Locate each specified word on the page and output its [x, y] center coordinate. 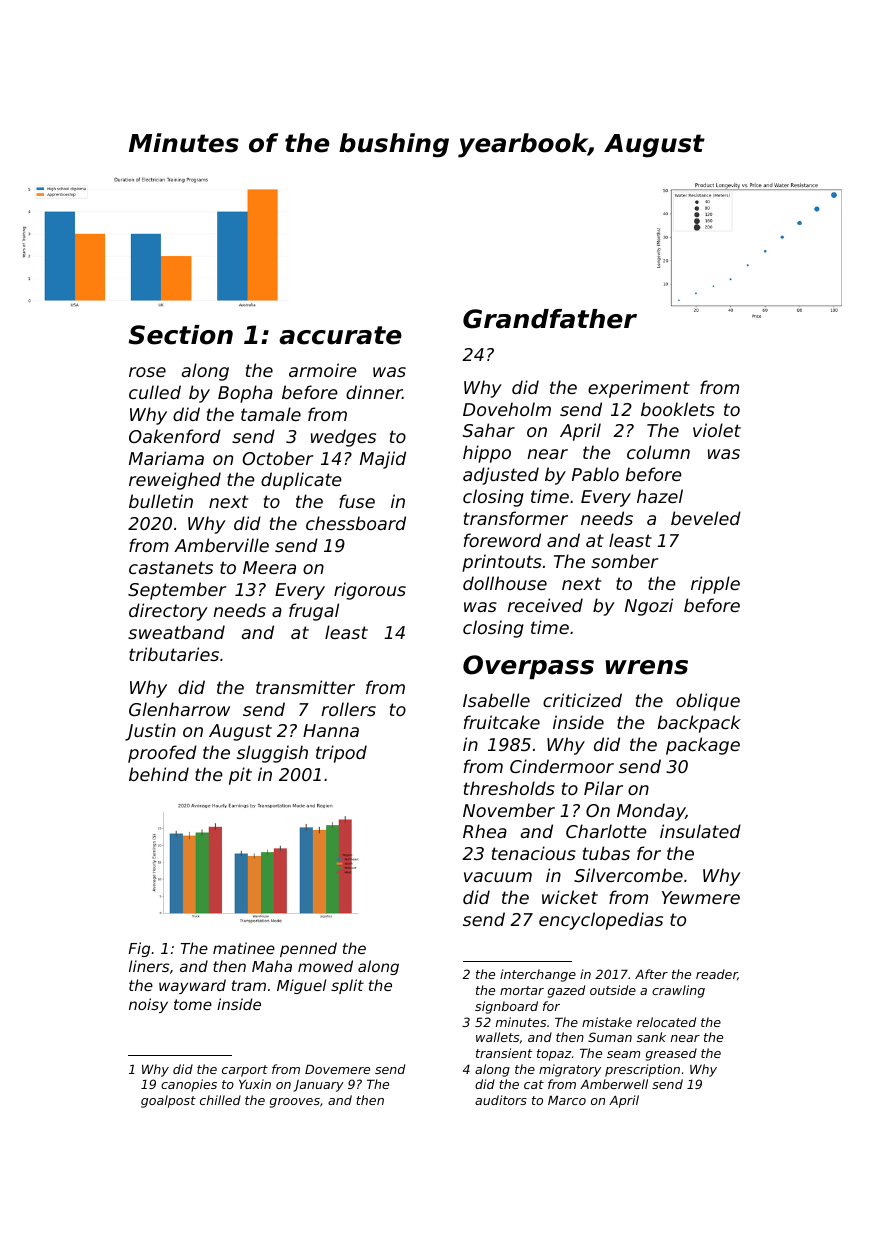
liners [149, 966]
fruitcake [502, 722]
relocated [666, 1022]
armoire [323, 370]
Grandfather [550, 319]
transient [504, 1053]
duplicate [301, 481]
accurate [340, 335]
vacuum [498, 877]
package [703, 746]
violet [717, 430]
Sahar [489, 430]
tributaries [174, 654]
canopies [189, 1085]
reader [716, 974]
